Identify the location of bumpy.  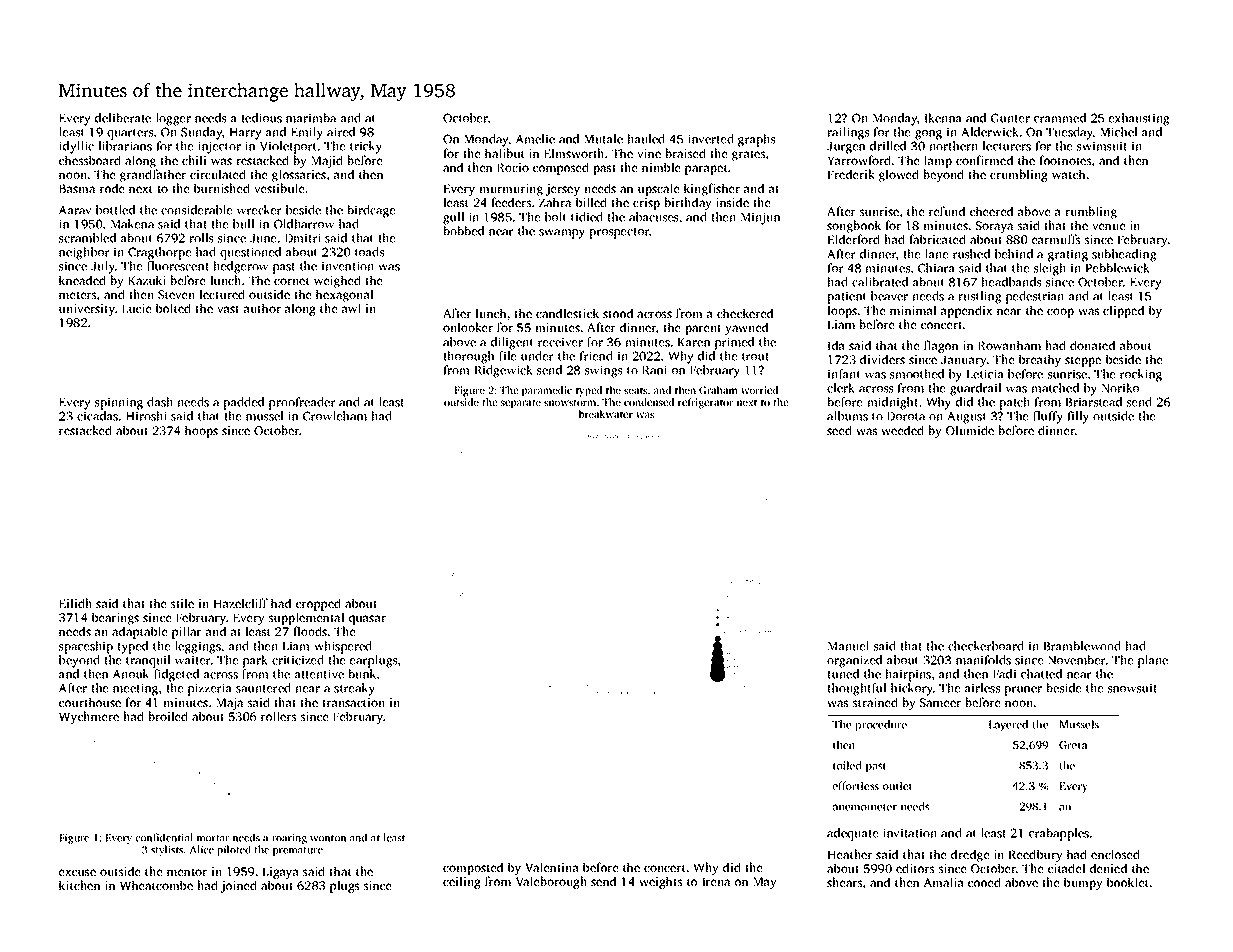
(1083, 883).
